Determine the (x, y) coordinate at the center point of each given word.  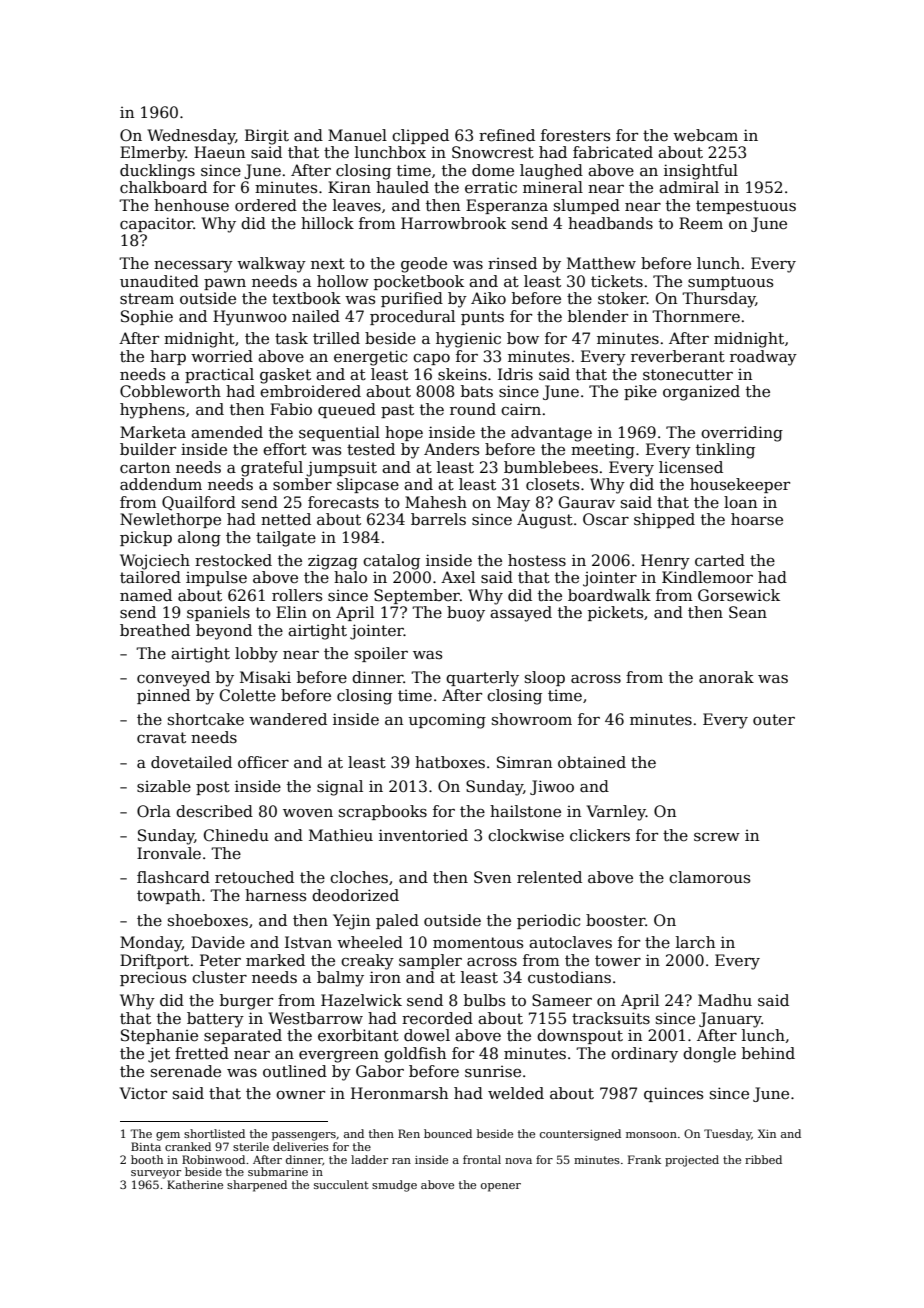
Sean (748, 612)
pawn (225, 284)
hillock (327, 223)
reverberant (678, 356)
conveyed (173, 679)
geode (424, 265)
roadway (763, 358)
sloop (545, 678)
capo (431, 359)
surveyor (156, 1174)
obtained (592, 762)
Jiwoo (552, 787)
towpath (169, 896)
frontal (482, 1159)
